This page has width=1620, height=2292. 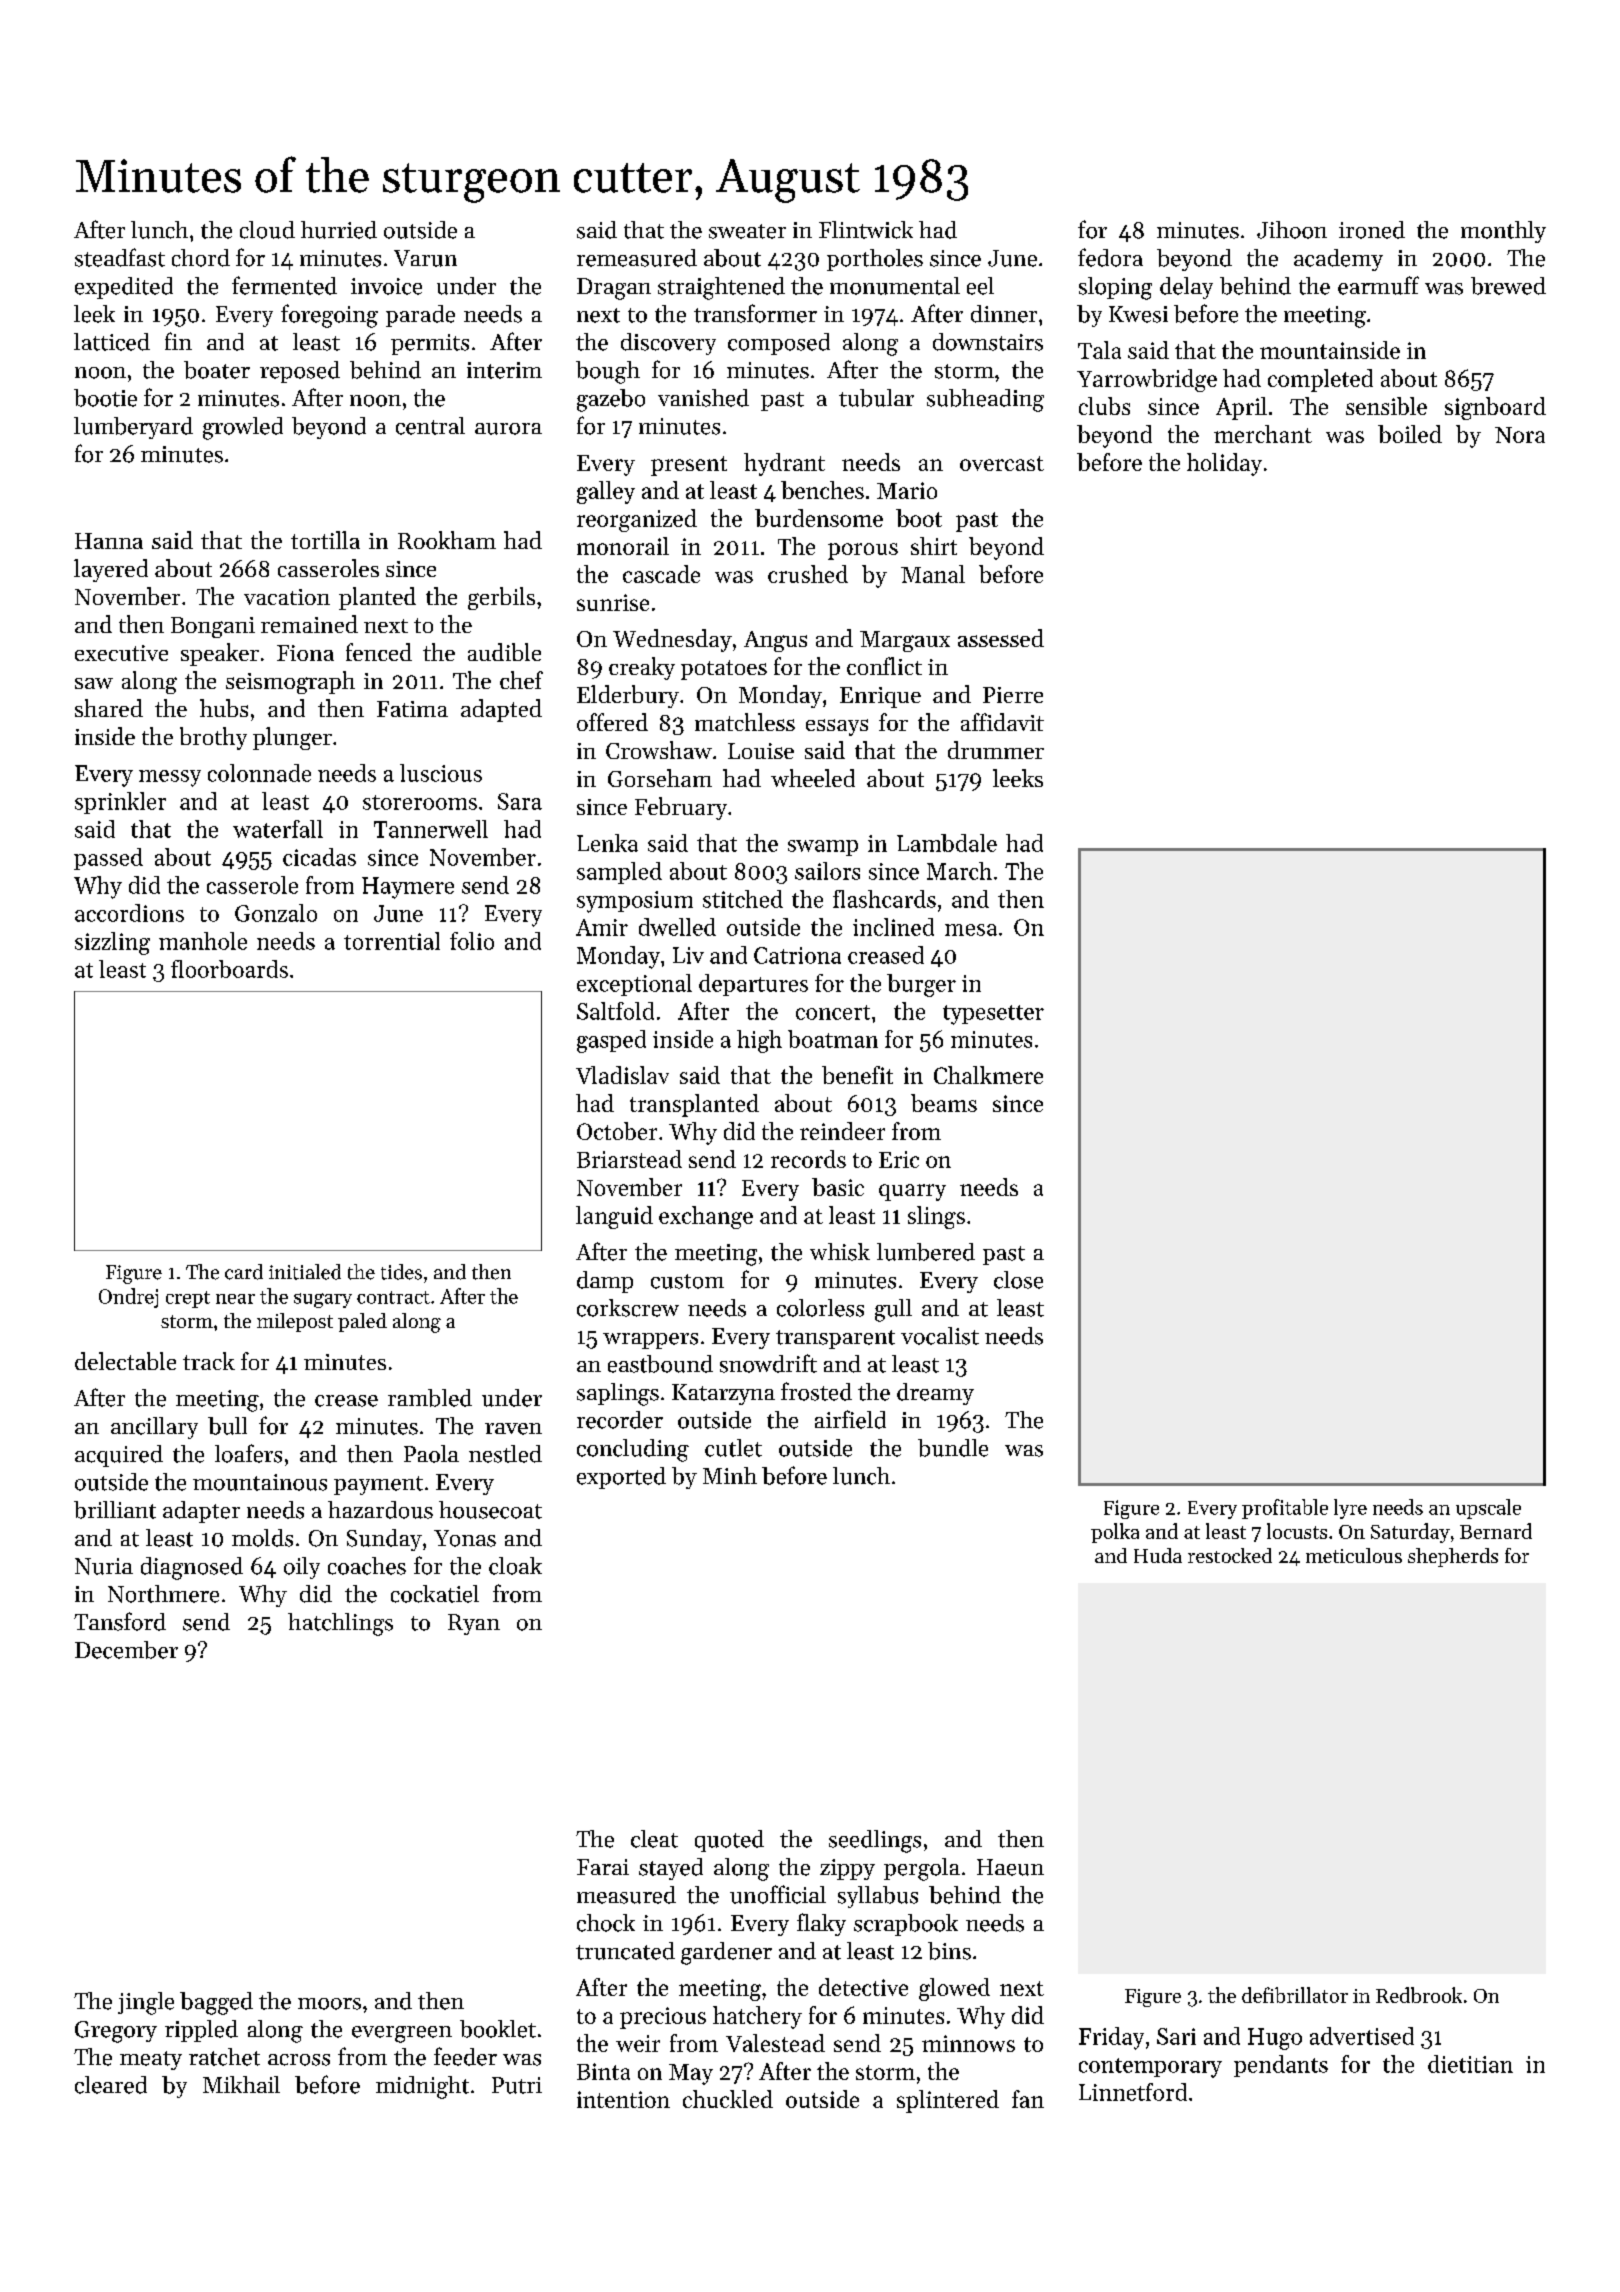 I want to click on shepherds, so click(x=1453, y=1557).
